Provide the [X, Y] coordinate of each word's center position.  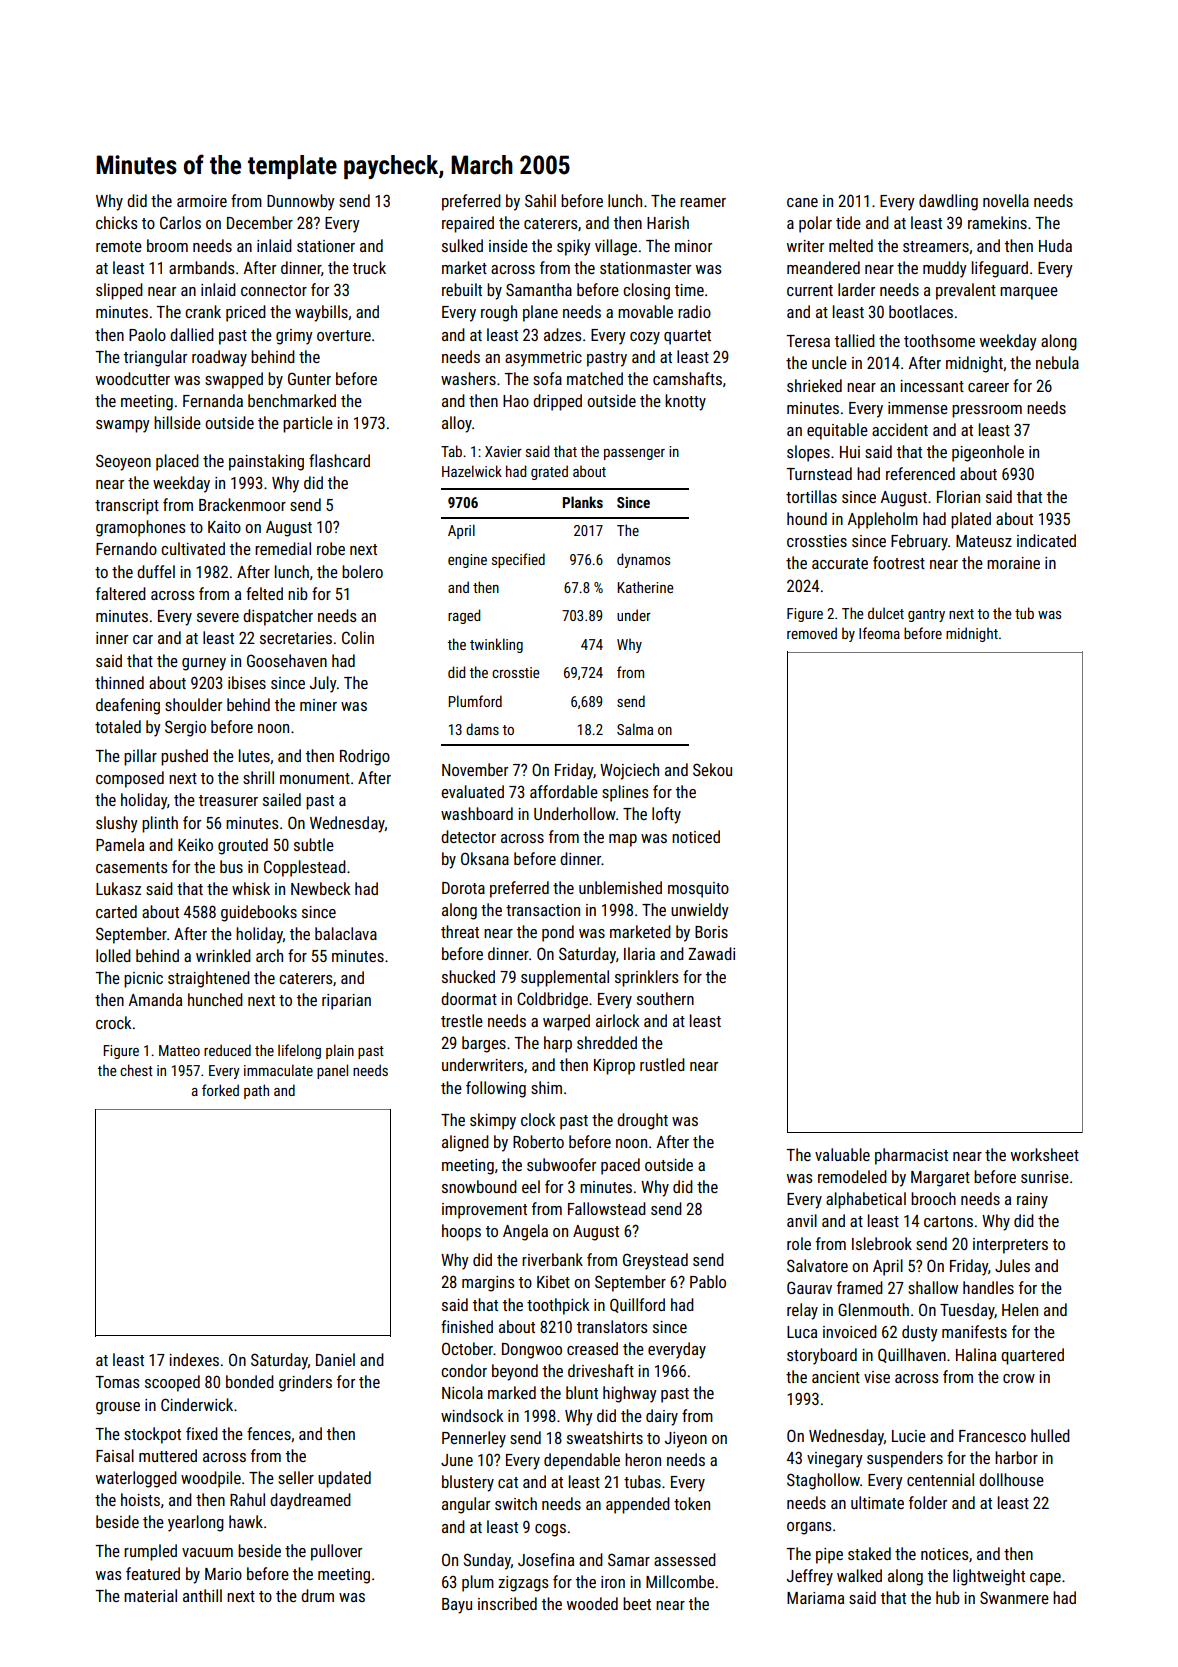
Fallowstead [607, 1208]
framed [860, 1287]
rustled [662, 1064]
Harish [668, 222]
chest [136, 1070]
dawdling [948, 202]
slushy [117, 824]
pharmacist [911, 1156]
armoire [202, 201]
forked [220, 1090]
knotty [685, 402]
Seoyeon [123, 462]
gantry [926, 615]
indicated [1046, 540]
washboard [477, 813]
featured [153, 1573]
